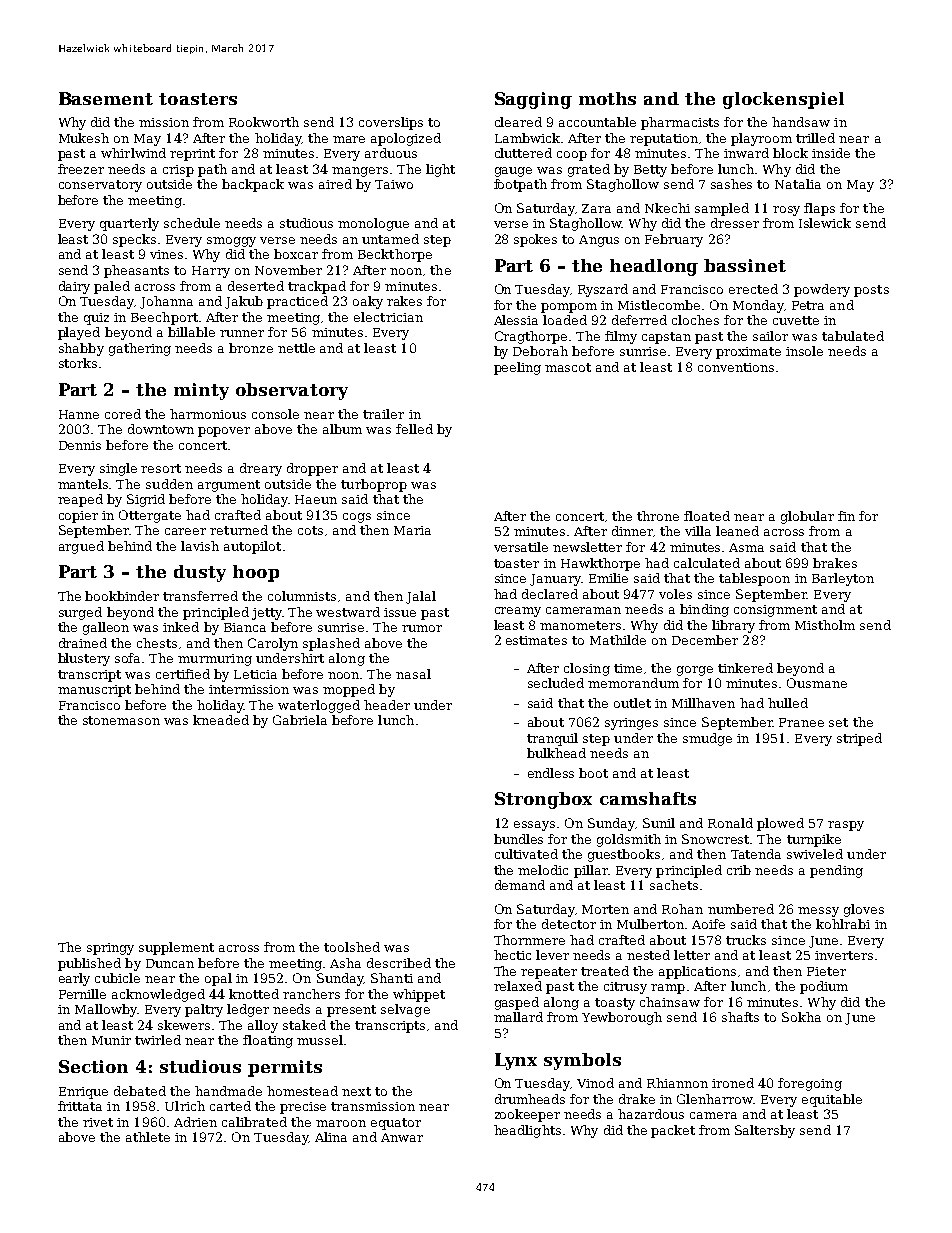  What do you see at coordinates (526, 854) in the page?
I see `cultivated` at bounding box center [526, 854].
